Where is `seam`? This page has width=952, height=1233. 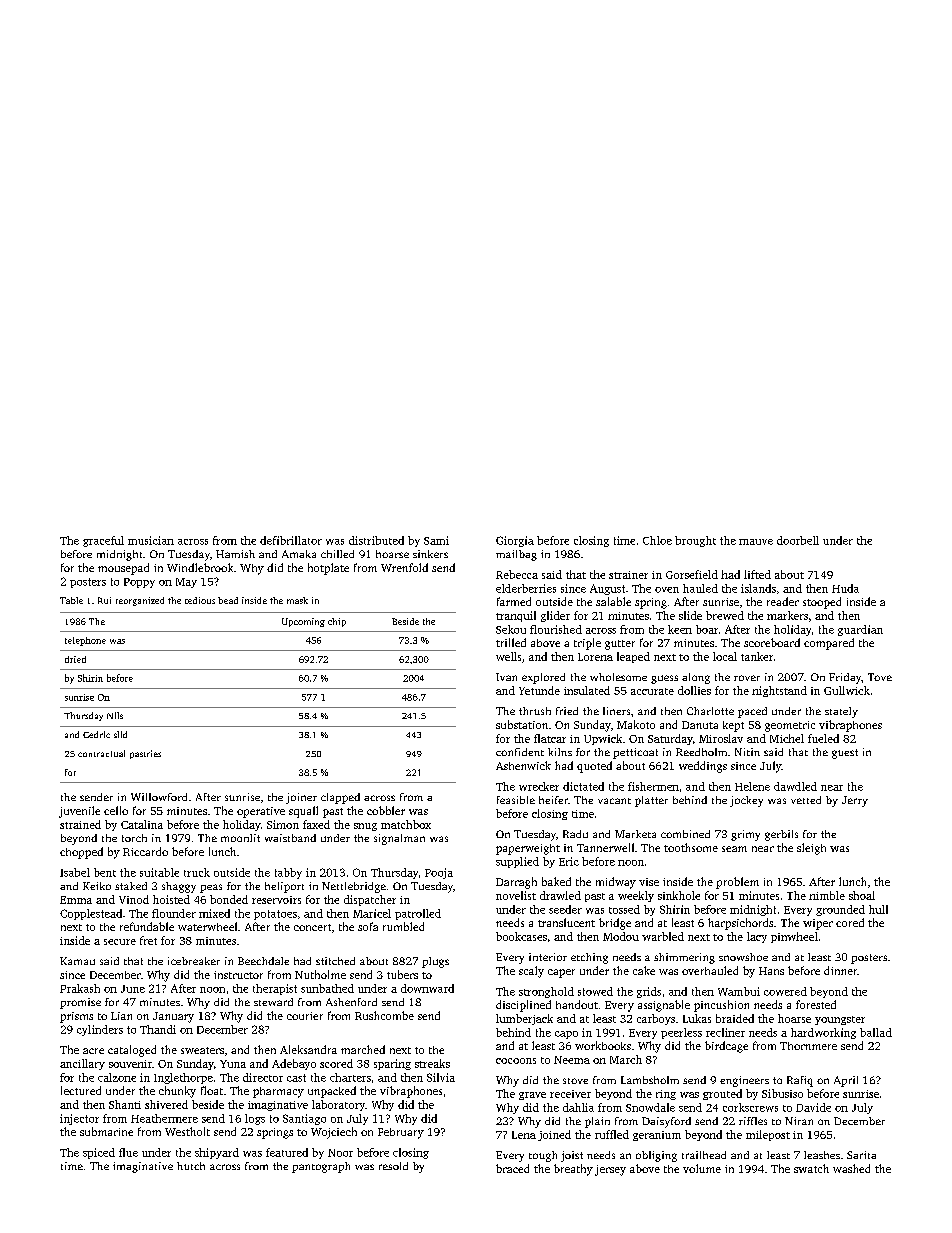
seam is located at coordinates (734, 849).
